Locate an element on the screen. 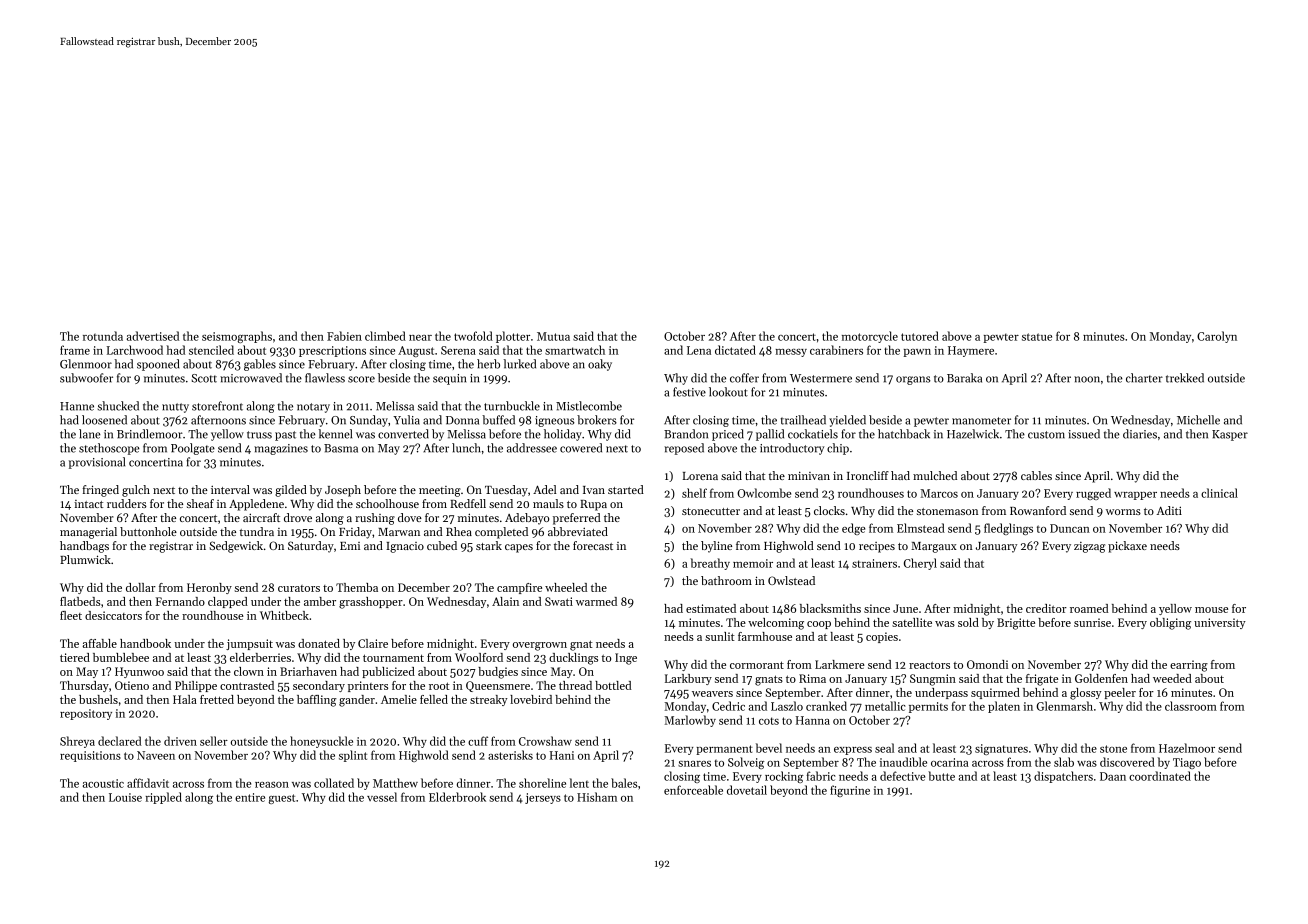  pickaxe is located at coordinates (1127, 547).
